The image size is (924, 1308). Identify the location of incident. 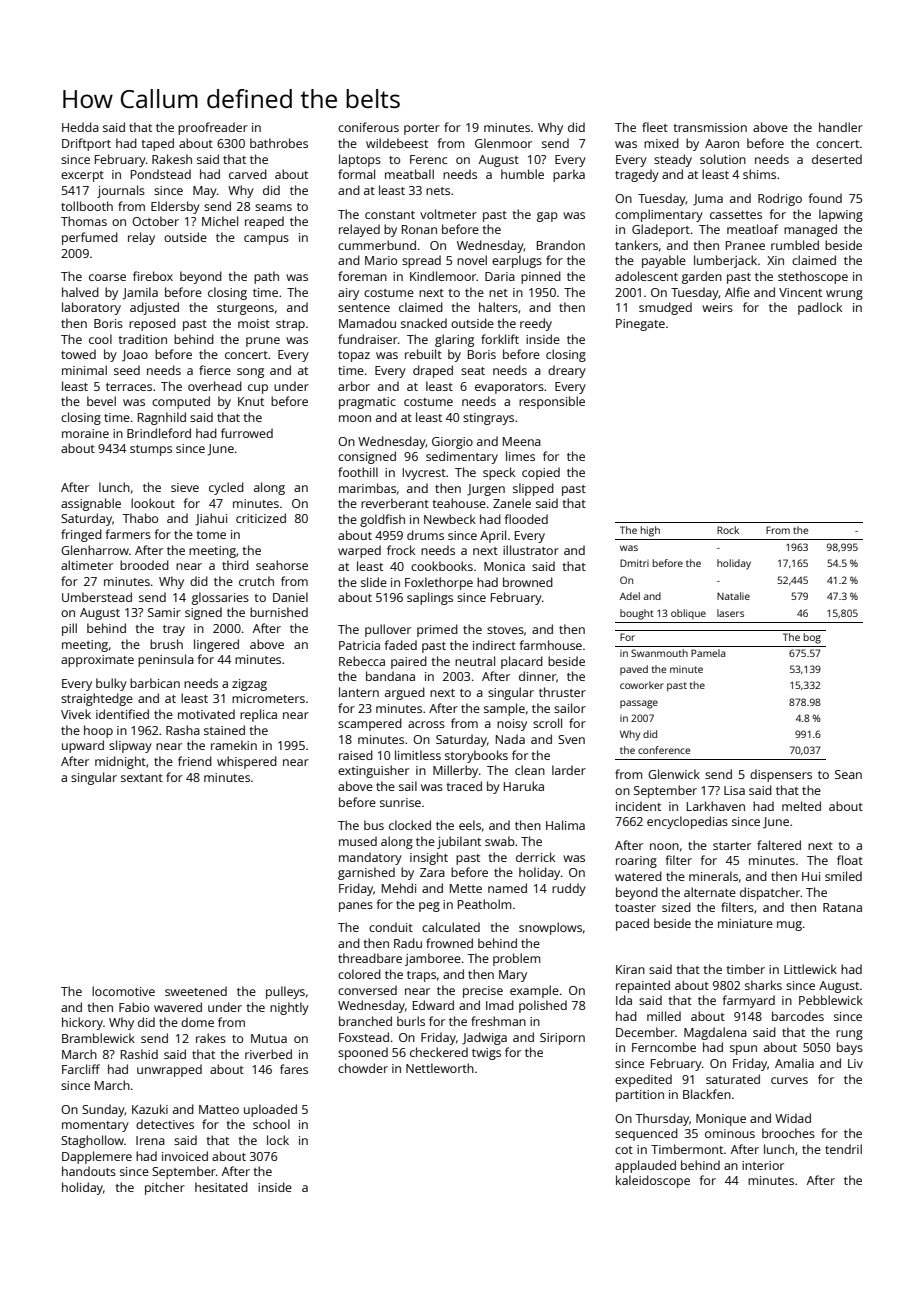
(638, 806).
